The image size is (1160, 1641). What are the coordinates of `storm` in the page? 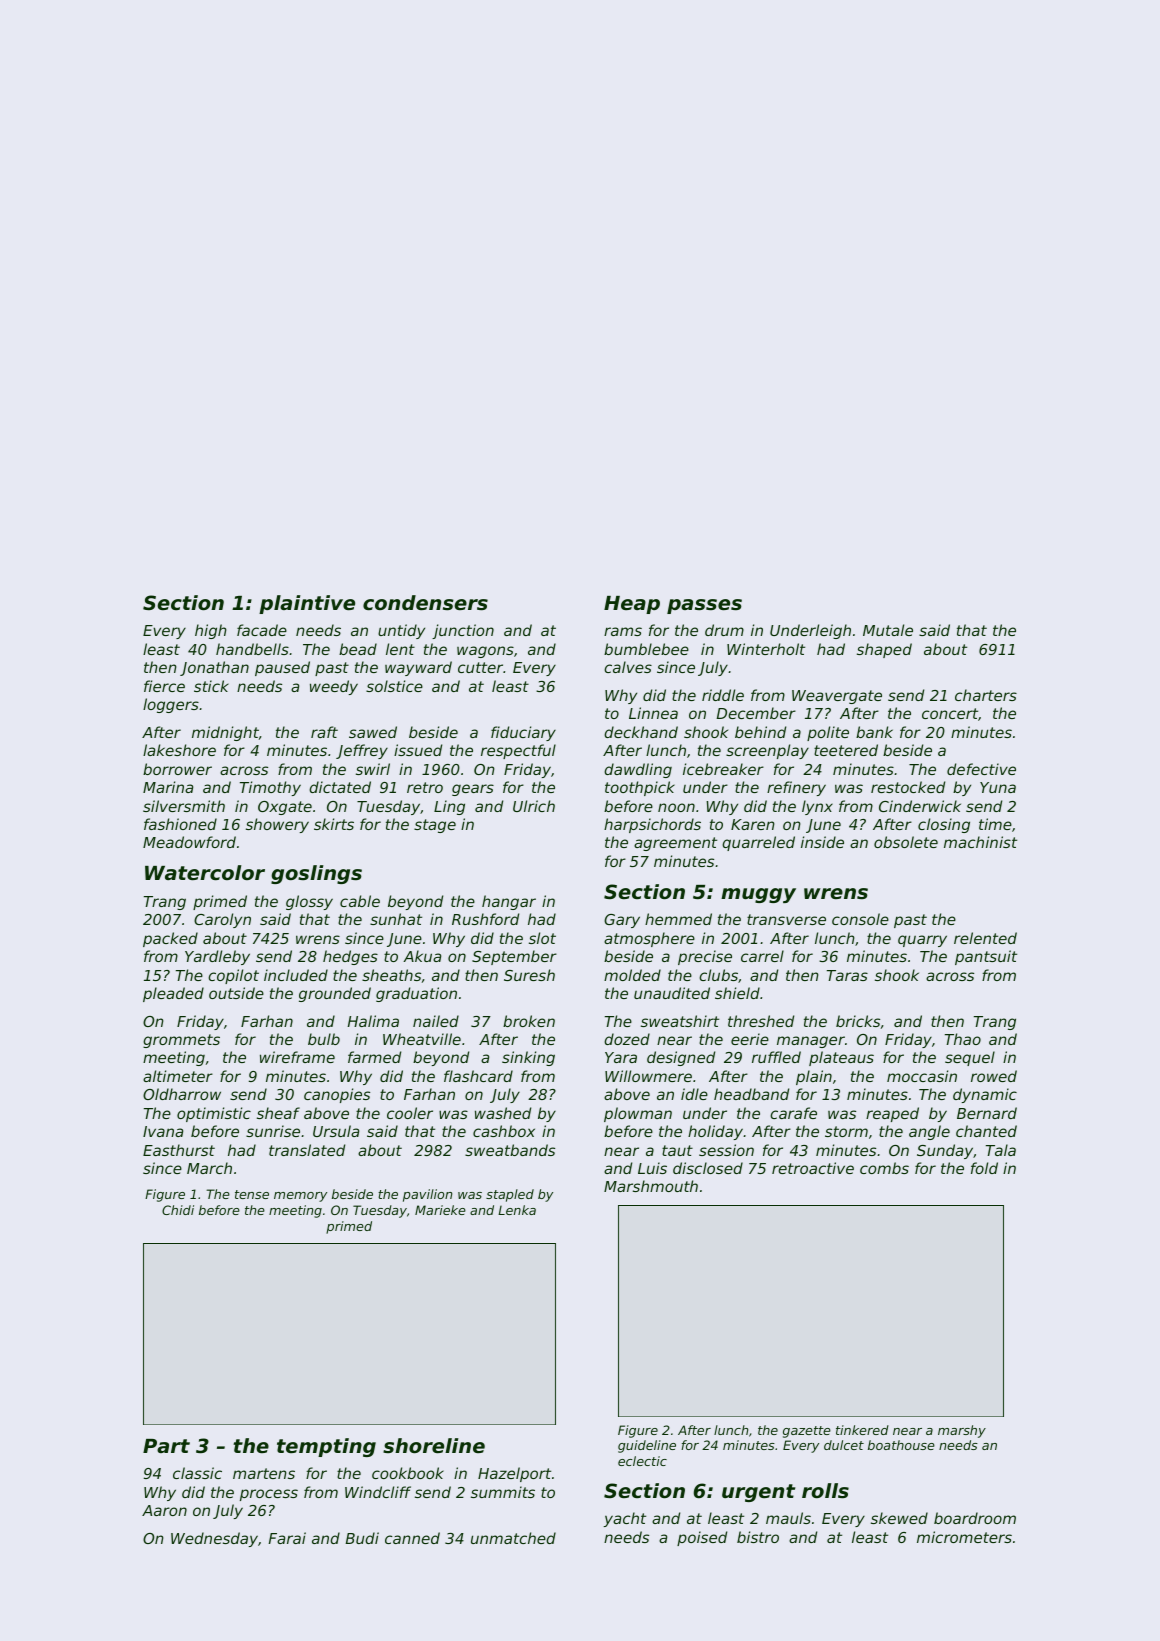 It's located at (846, 1131).
